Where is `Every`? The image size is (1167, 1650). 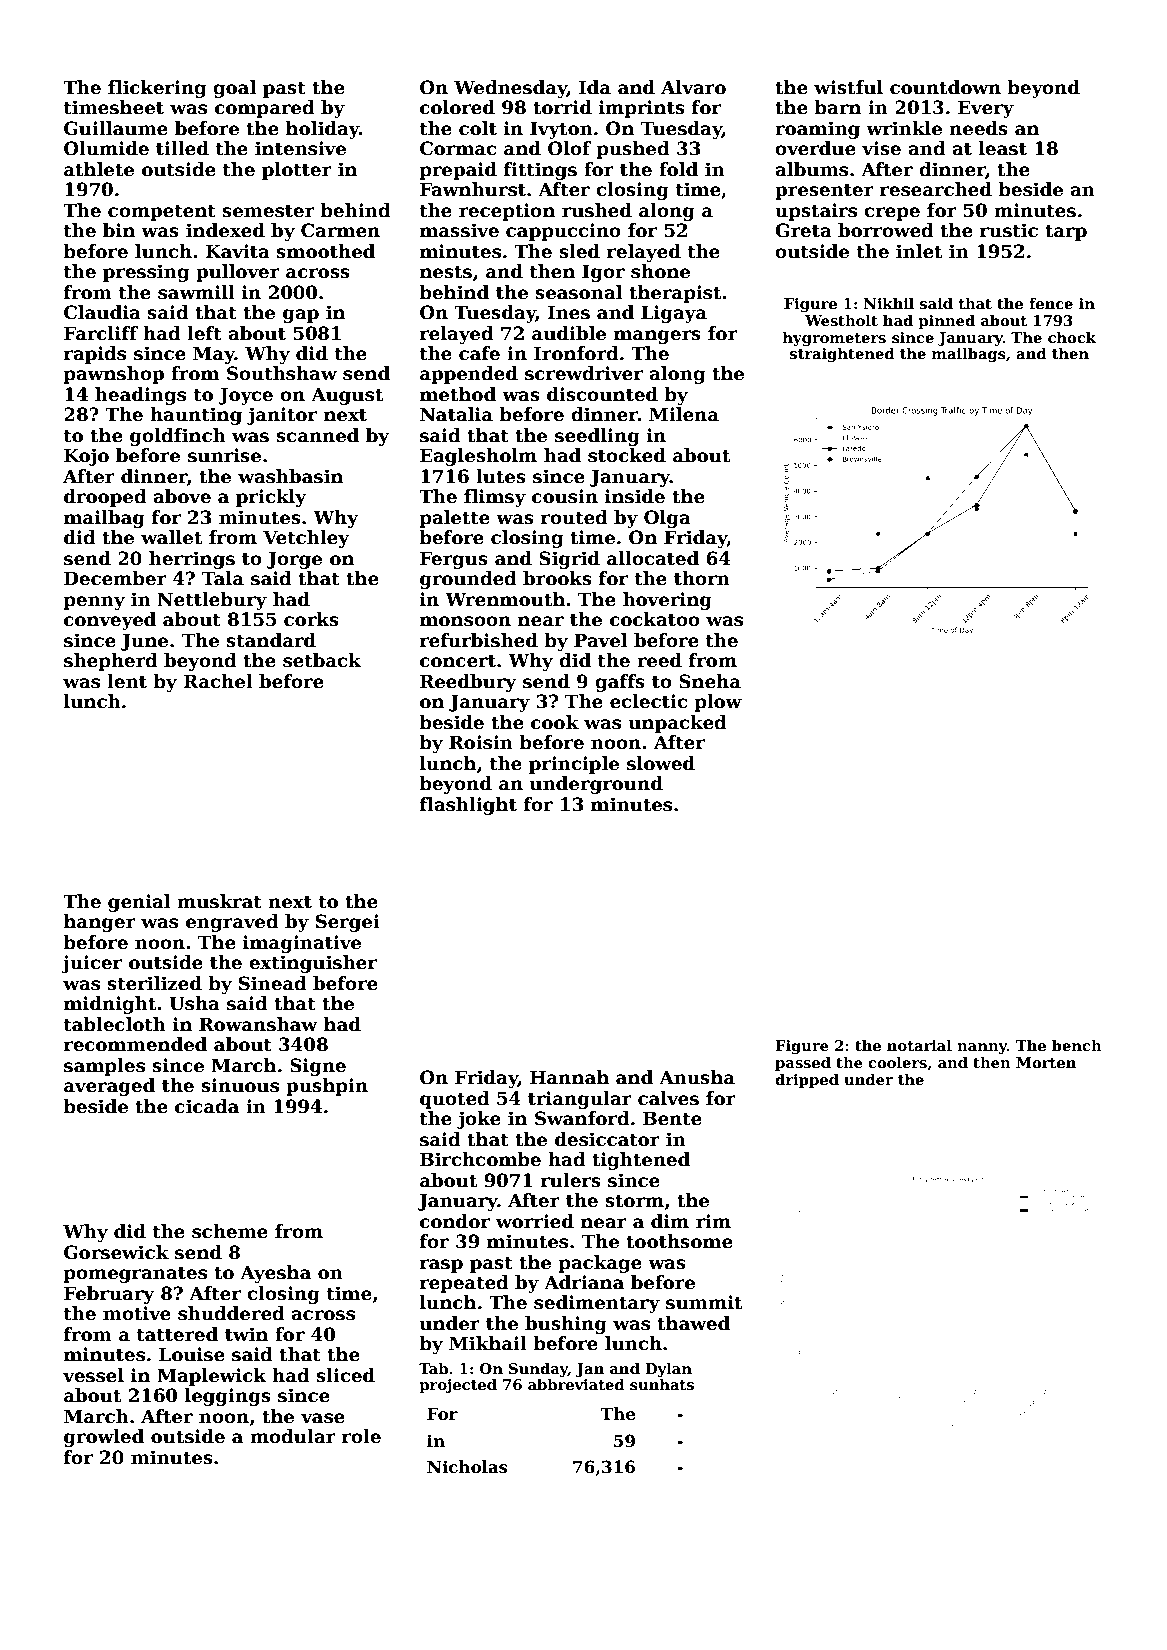
Every is located at coordinates (986, 109).
